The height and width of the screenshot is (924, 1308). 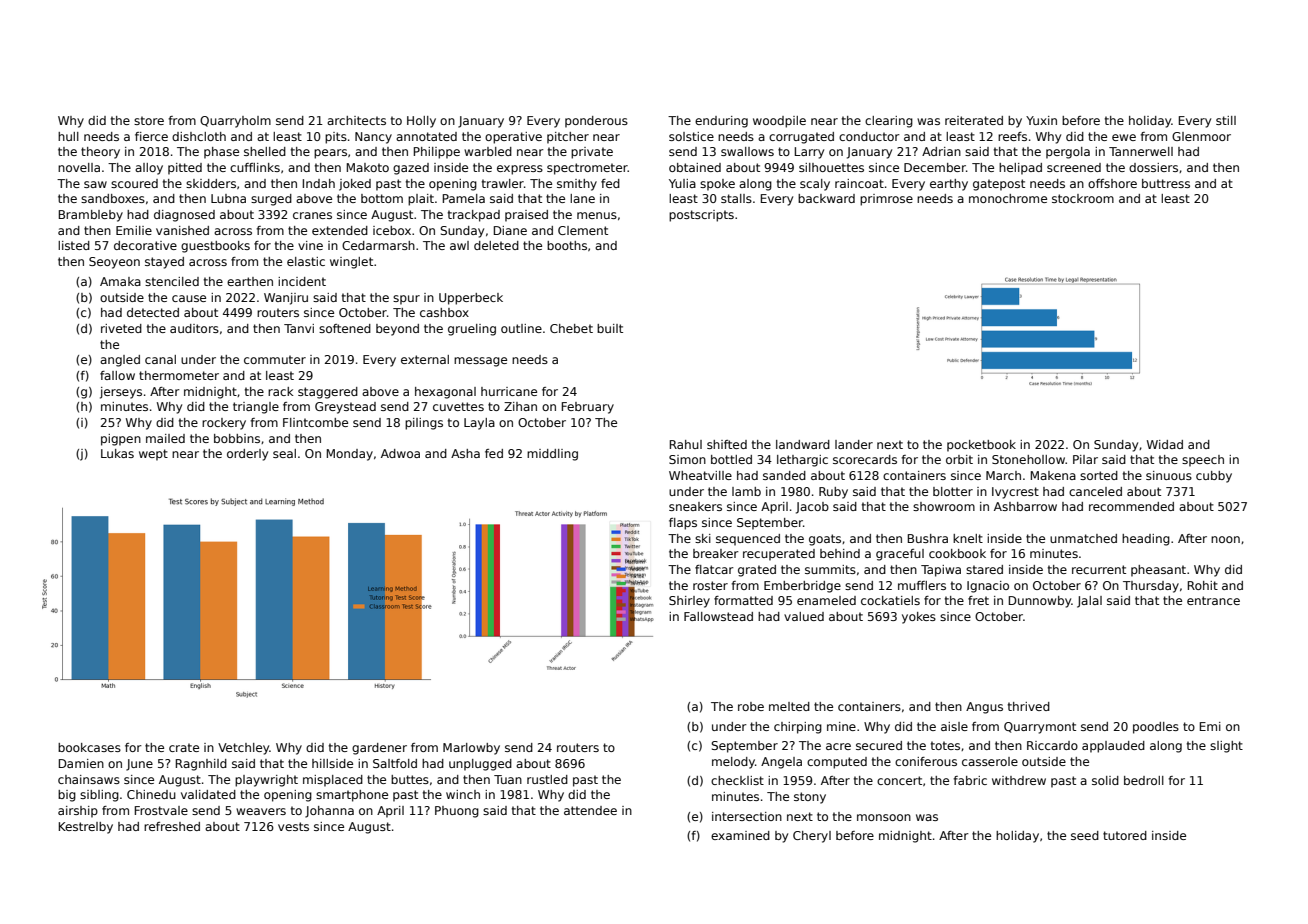 What do you see at coordinates (113, 198) in the screenshot?
I see `sandboxes` at bounding box center [113, 198].
